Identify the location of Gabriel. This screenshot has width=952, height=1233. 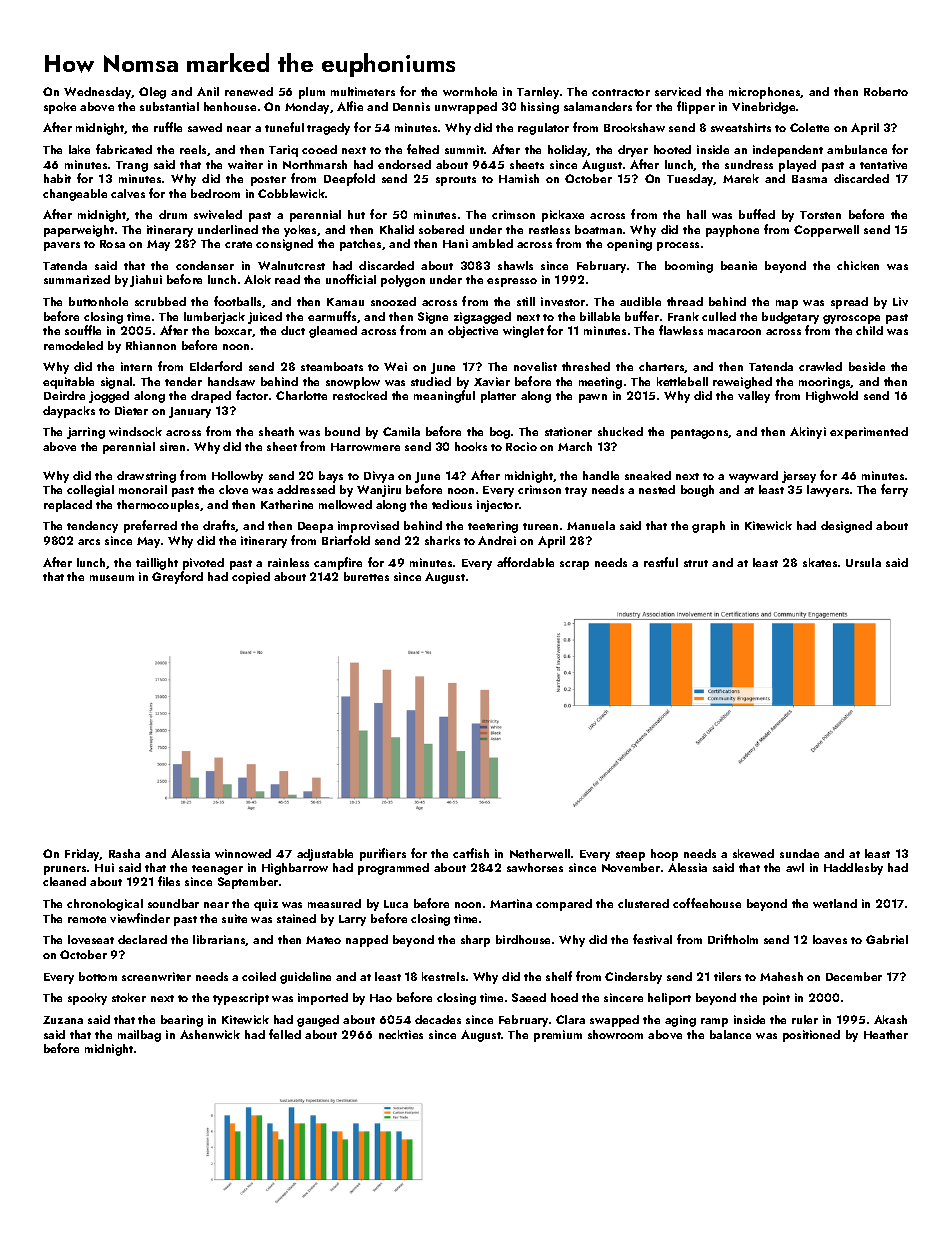
(887, 939).
